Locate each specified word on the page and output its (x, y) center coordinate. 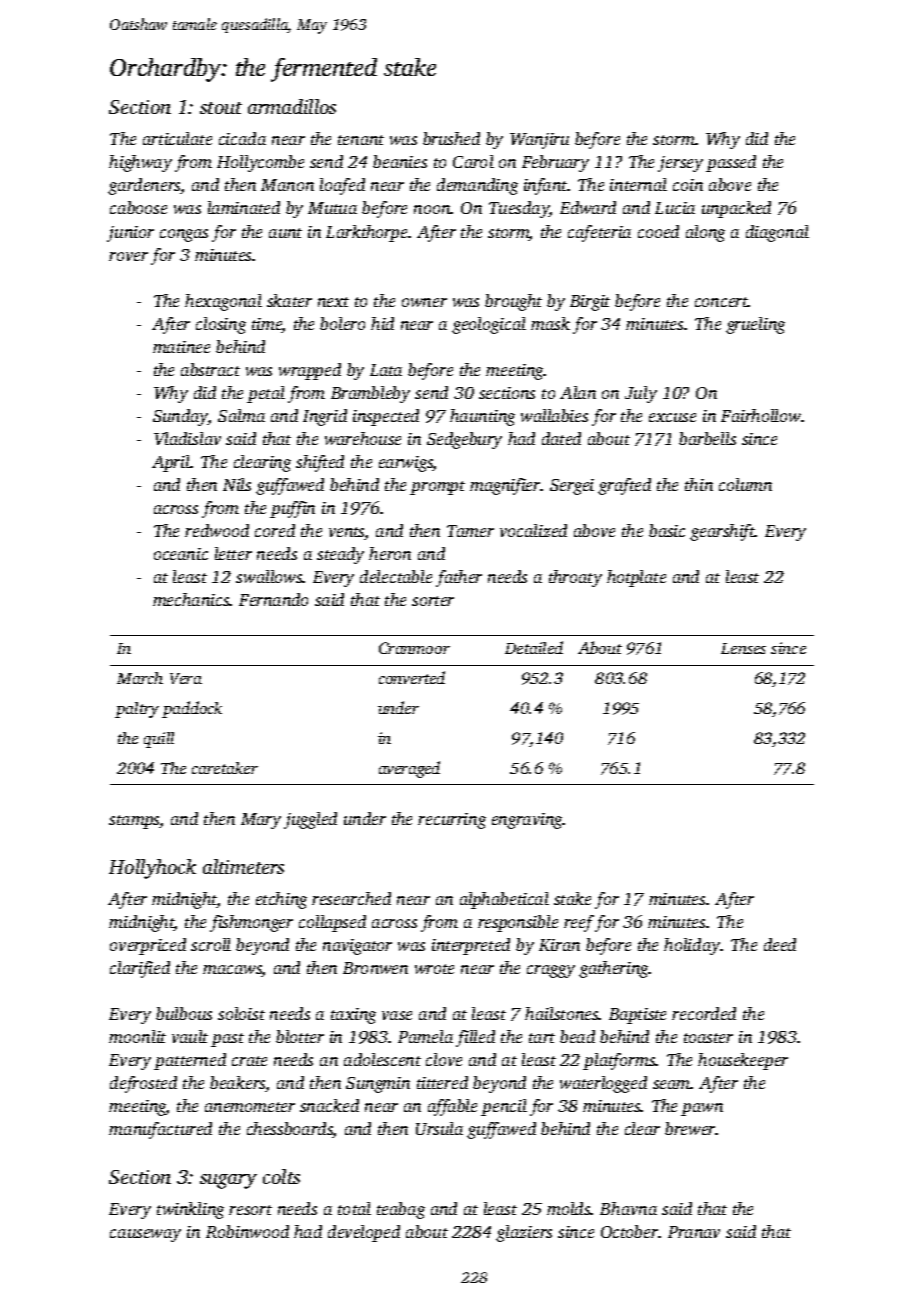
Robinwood (247, 1231)
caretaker (225, 768)
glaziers (524, 1233)
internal (638, 184)
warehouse (363, 438)
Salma (241, 415)
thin (699, 484)
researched (351, 898)
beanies (400, 161)
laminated (244, 207)
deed (780, 944)
